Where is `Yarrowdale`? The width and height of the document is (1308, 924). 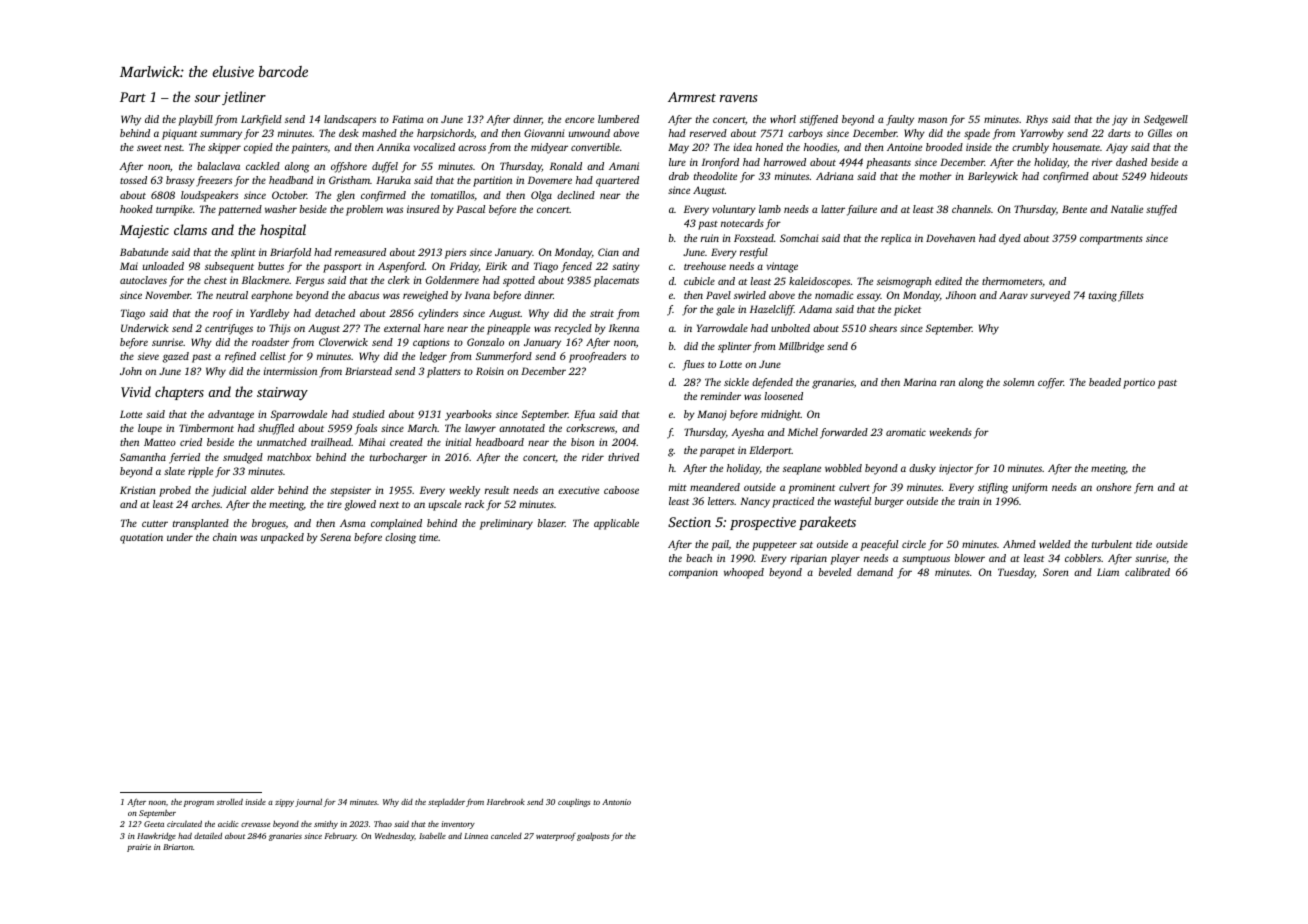
Yarrowdale is located at coordinates (722, 328).
